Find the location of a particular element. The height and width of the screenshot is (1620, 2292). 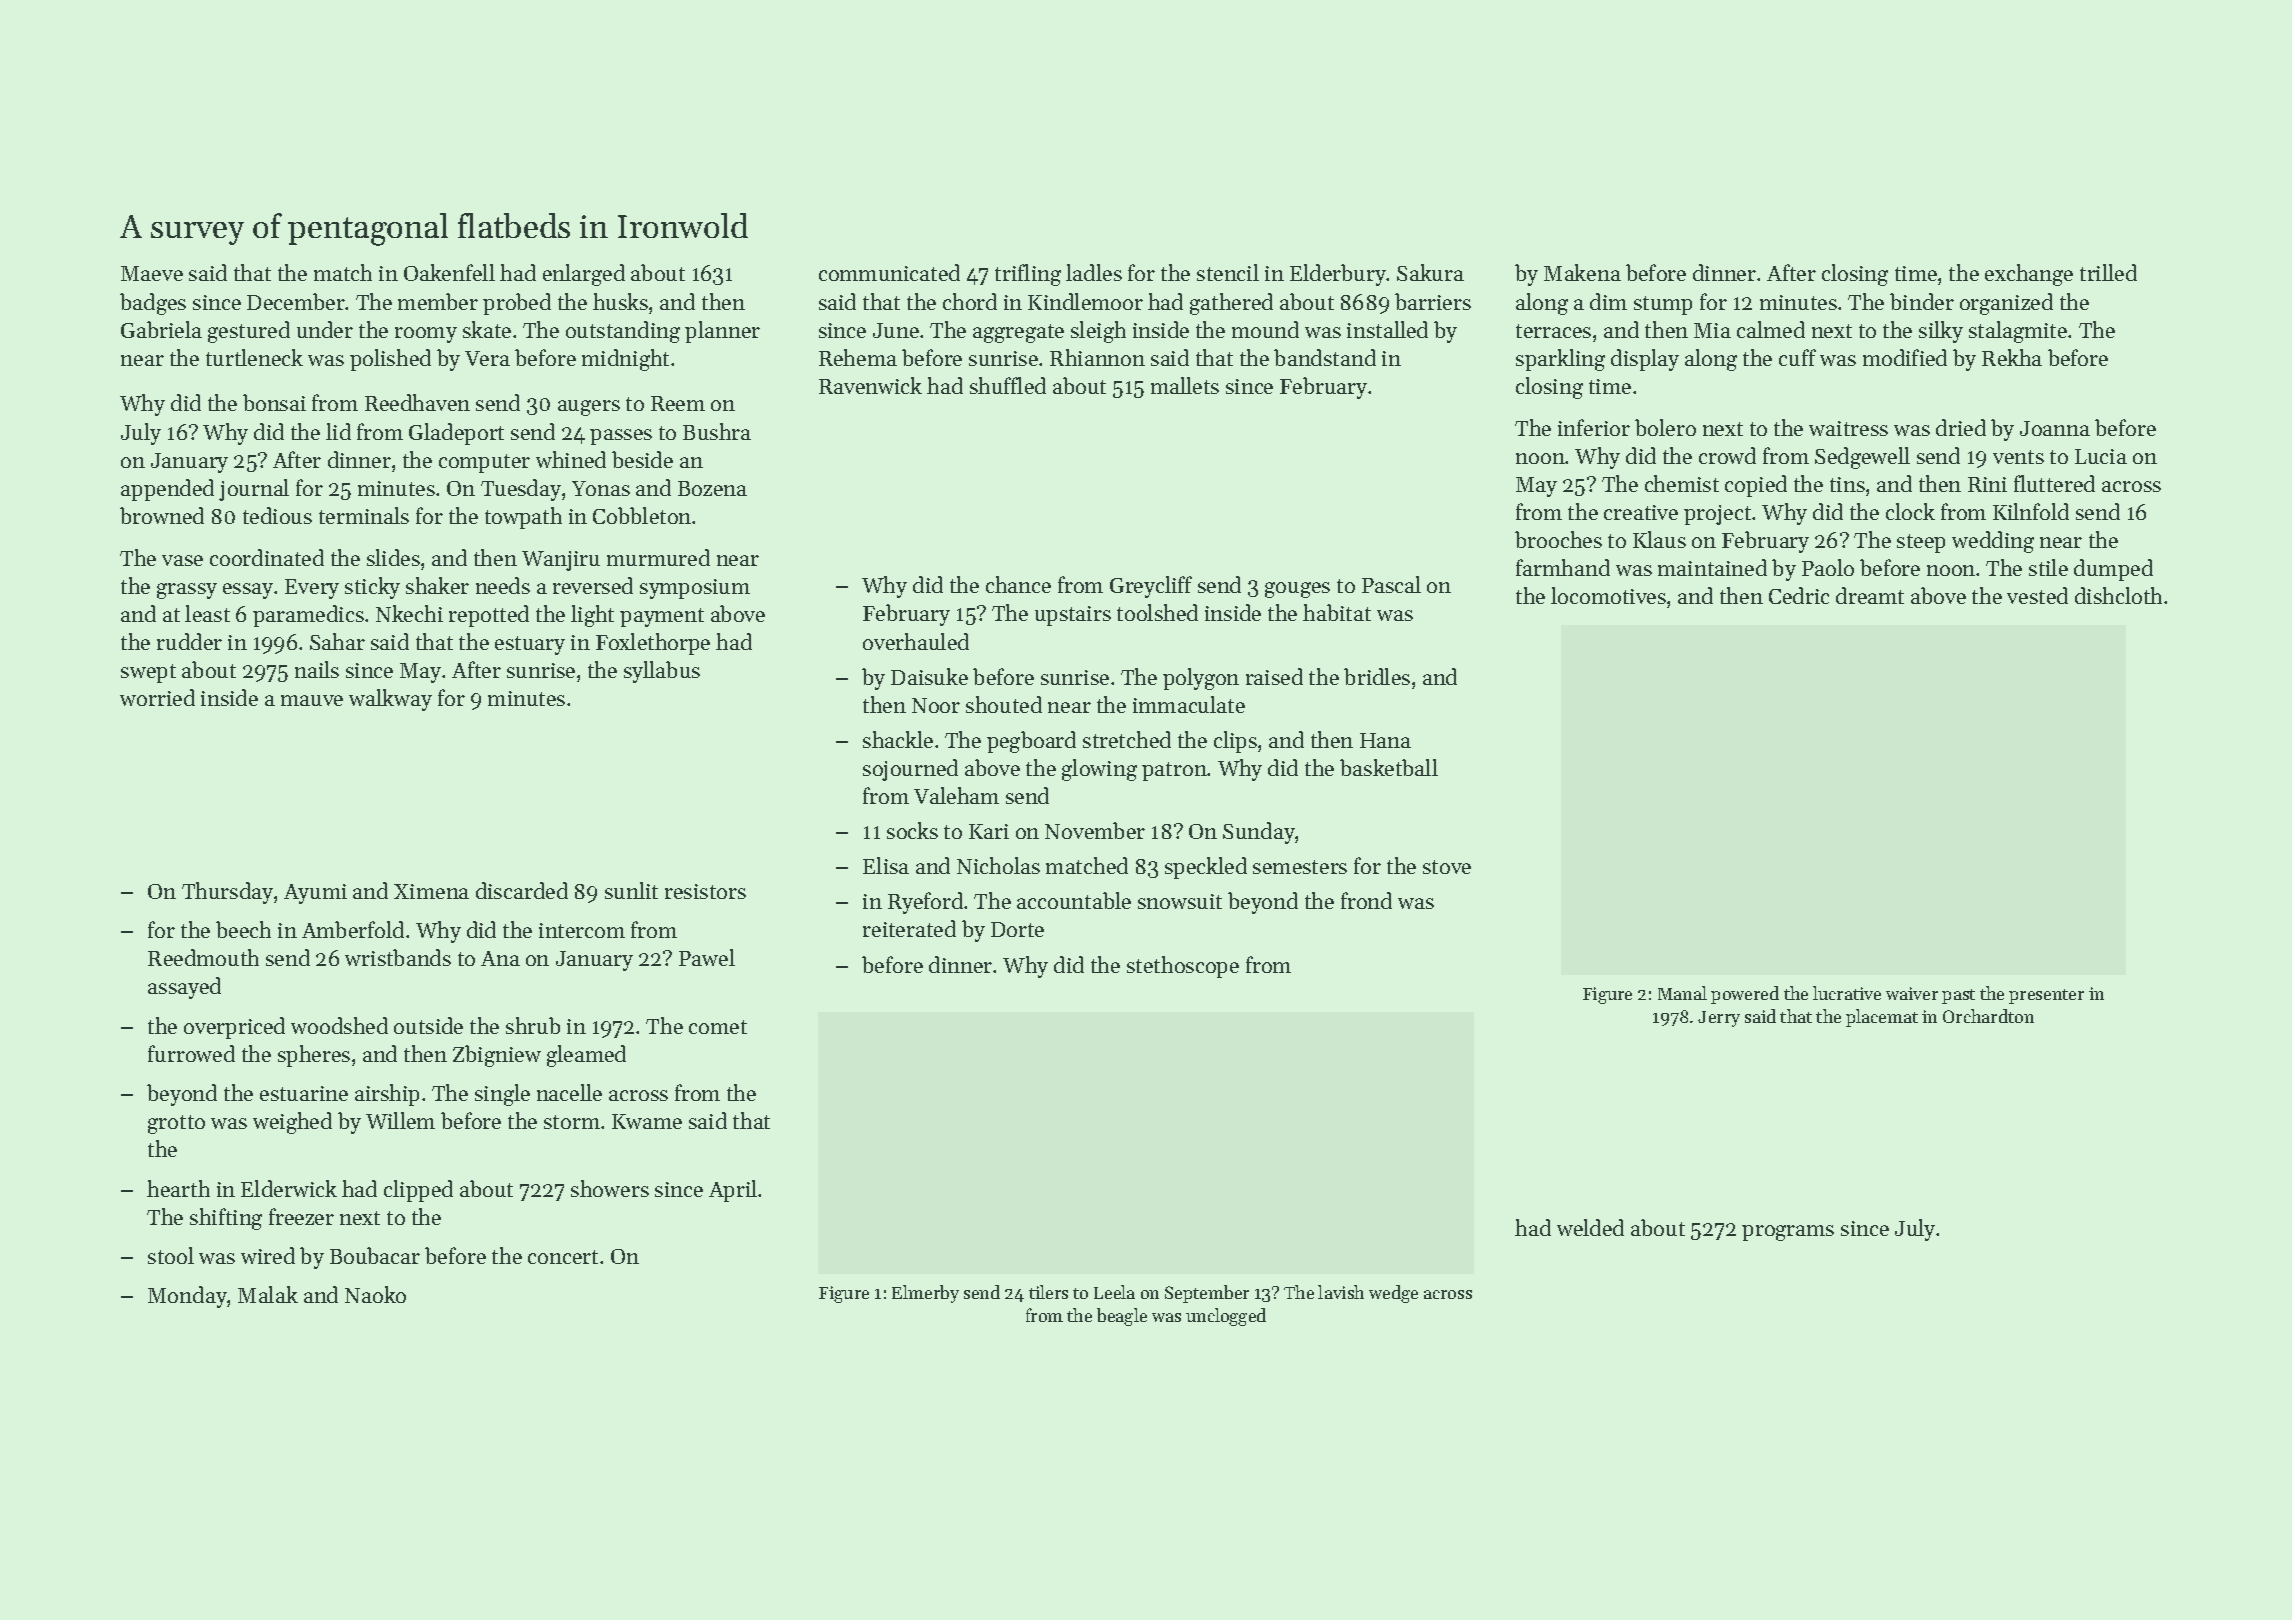

Sakura is located at coordinates (1430, 272).
